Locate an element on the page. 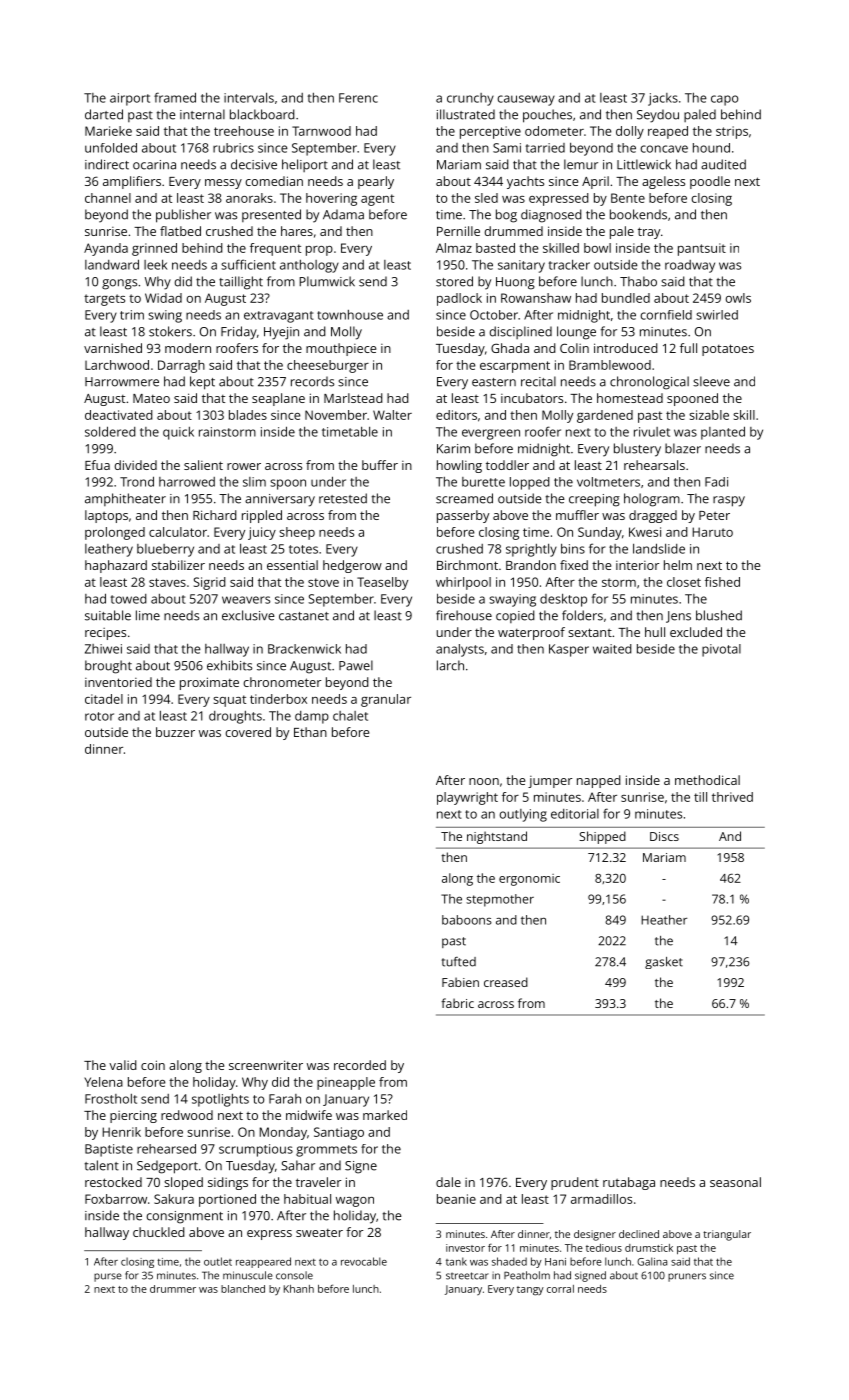 This document has height=1400, width=849. capo is located at coordinates (724, 100).
